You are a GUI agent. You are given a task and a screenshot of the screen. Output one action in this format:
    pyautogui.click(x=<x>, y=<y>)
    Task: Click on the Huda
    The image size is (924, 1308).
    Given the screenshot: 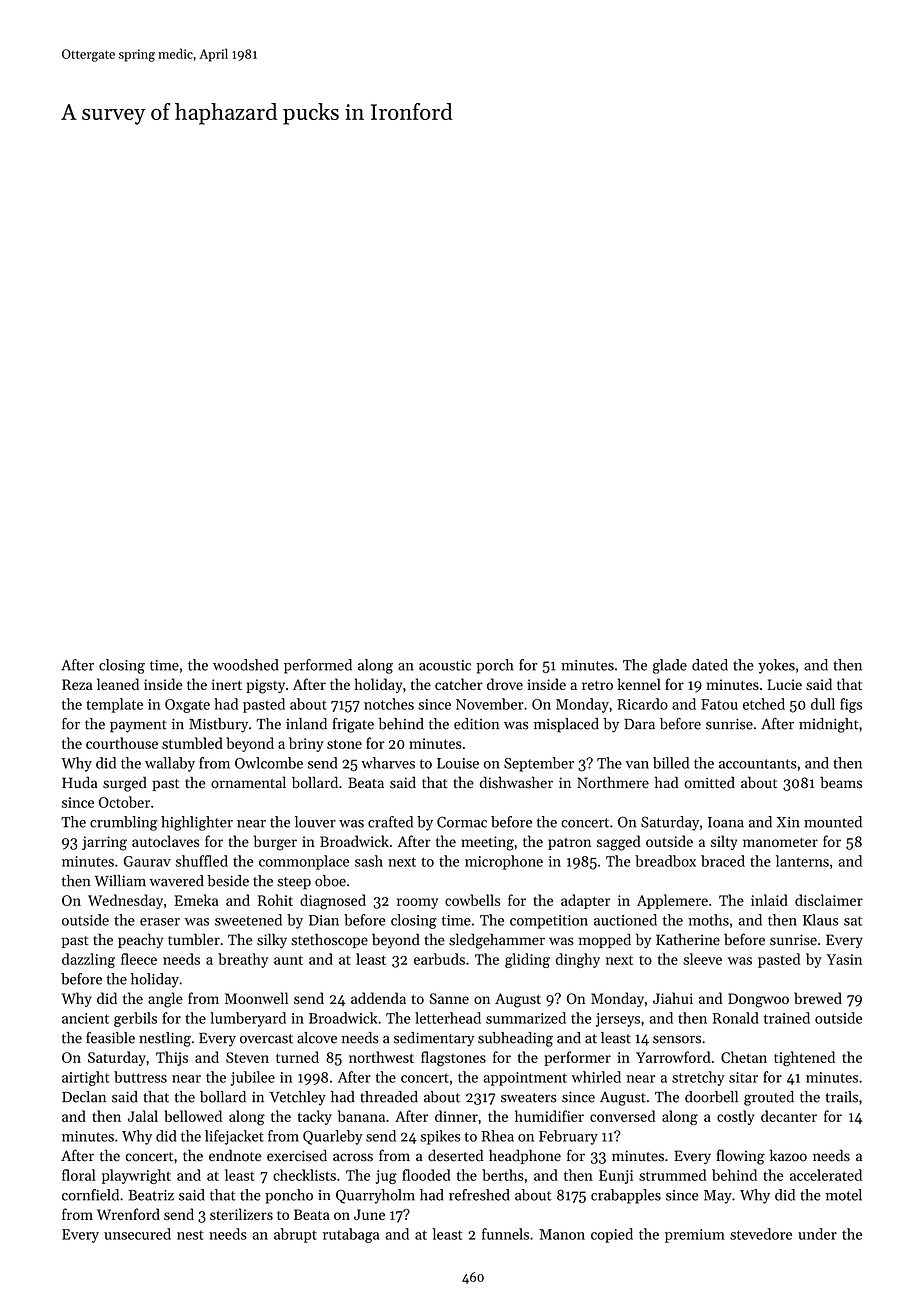 What is the action you would take?
    pyautogui.click(x=80, y=782)
